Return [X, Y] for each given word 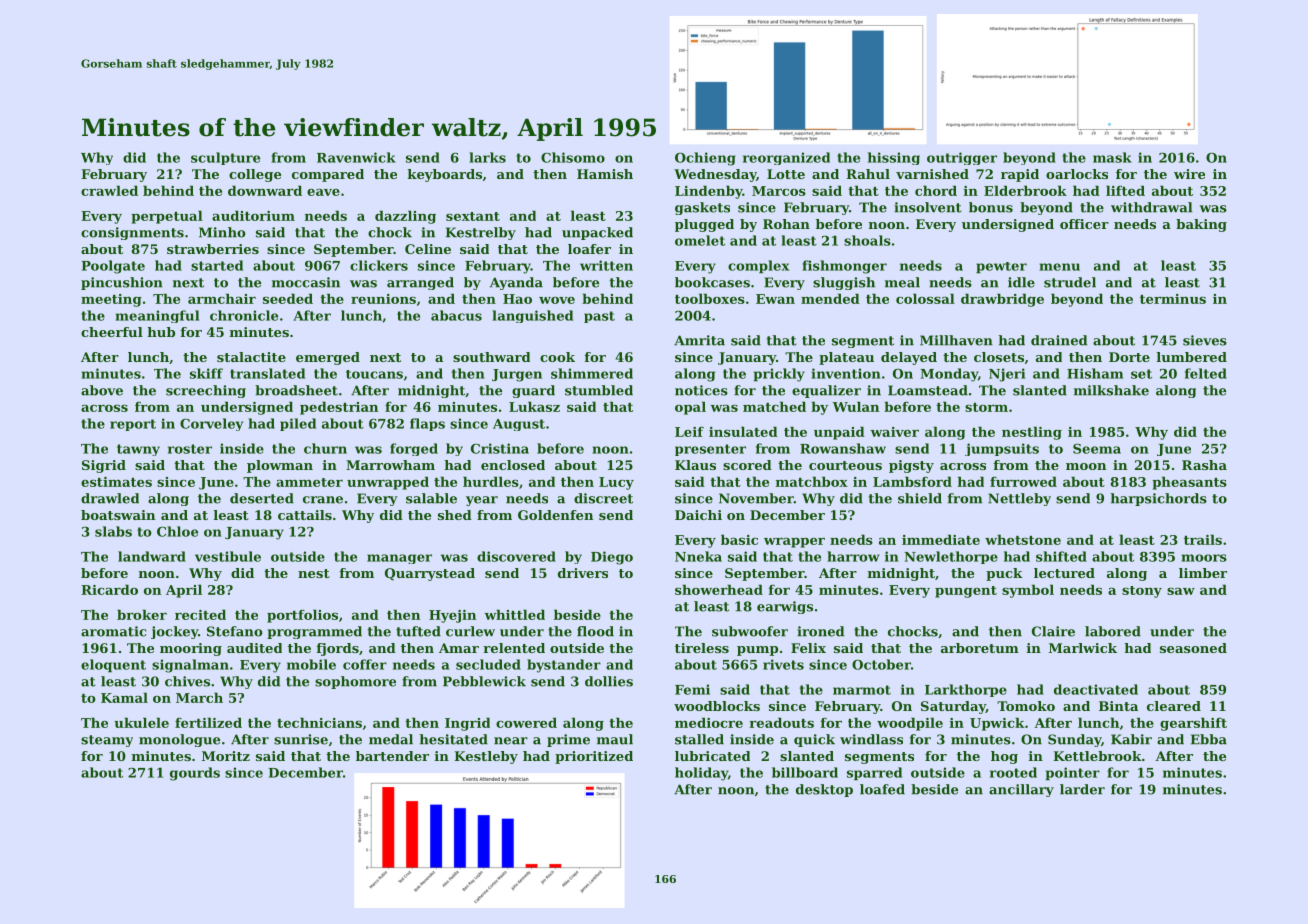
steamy [107, 741]
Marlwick [1083, 648]
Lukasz [534, 406]
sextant [473, 216]
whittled [515, 614]
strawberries [213, 249]
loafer [589, 249]
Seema [1097, 449]
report [133, 425]
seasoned [1193, 648]
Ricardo [109, 589]
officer [1084, 224]
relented [514, 648]
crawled [109, 190]
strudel [1070, 282]
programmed [314, 632]
